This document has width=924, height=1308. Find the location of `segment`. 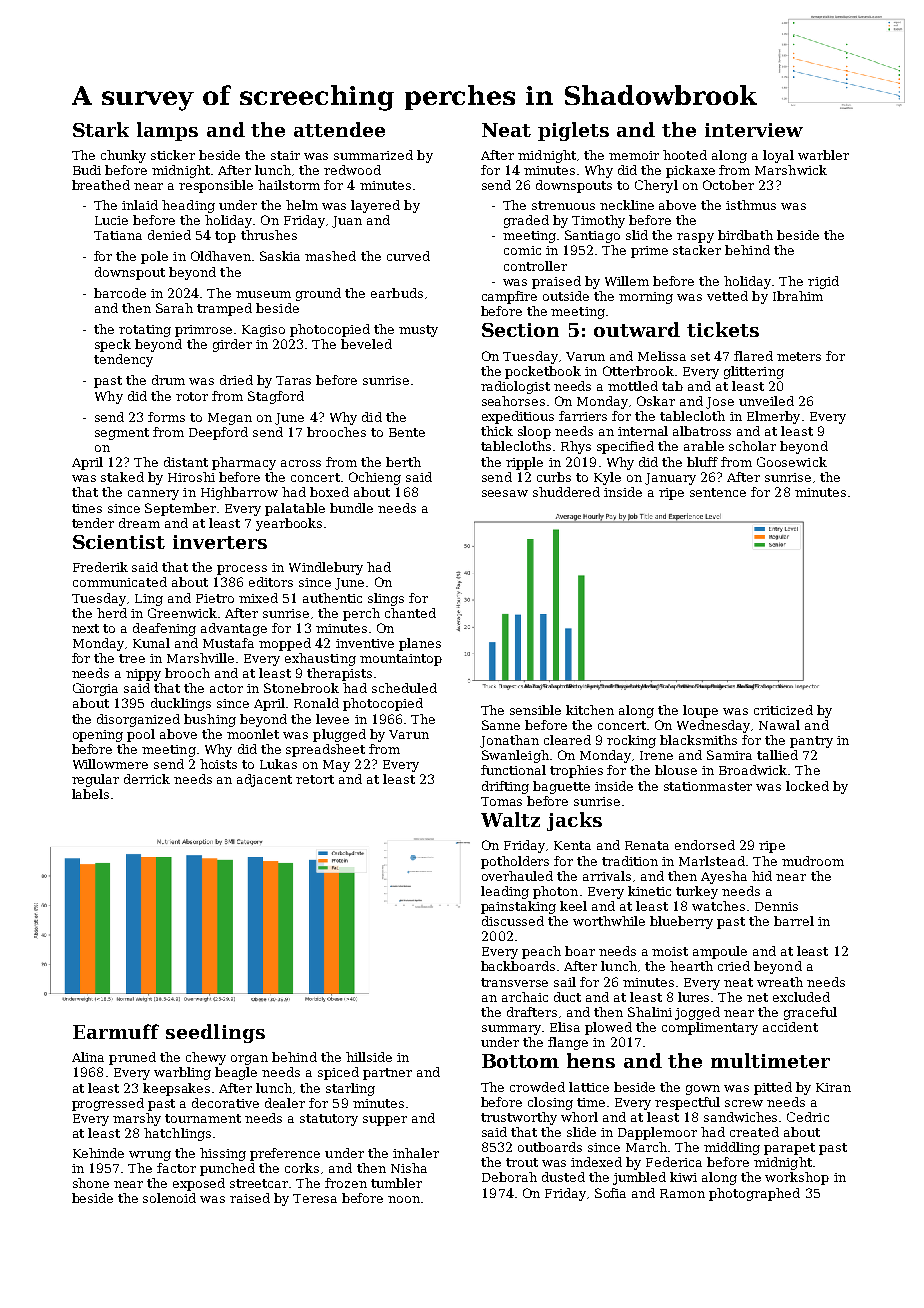

segment is located at coordinates (122, 434).
